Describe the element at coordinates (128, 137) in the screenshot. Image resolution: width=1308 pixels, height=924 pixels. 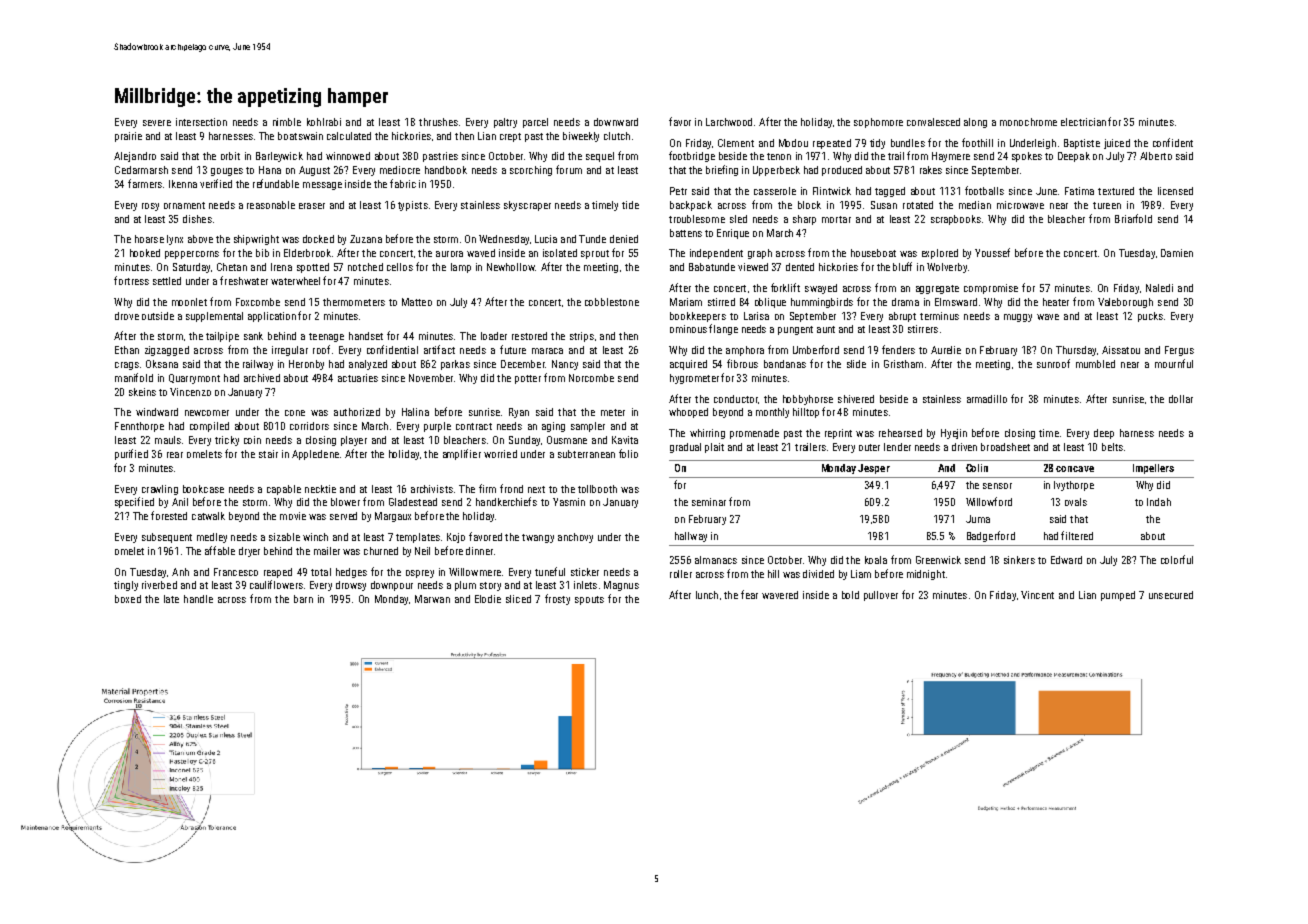
I see `prairie` at that location.
